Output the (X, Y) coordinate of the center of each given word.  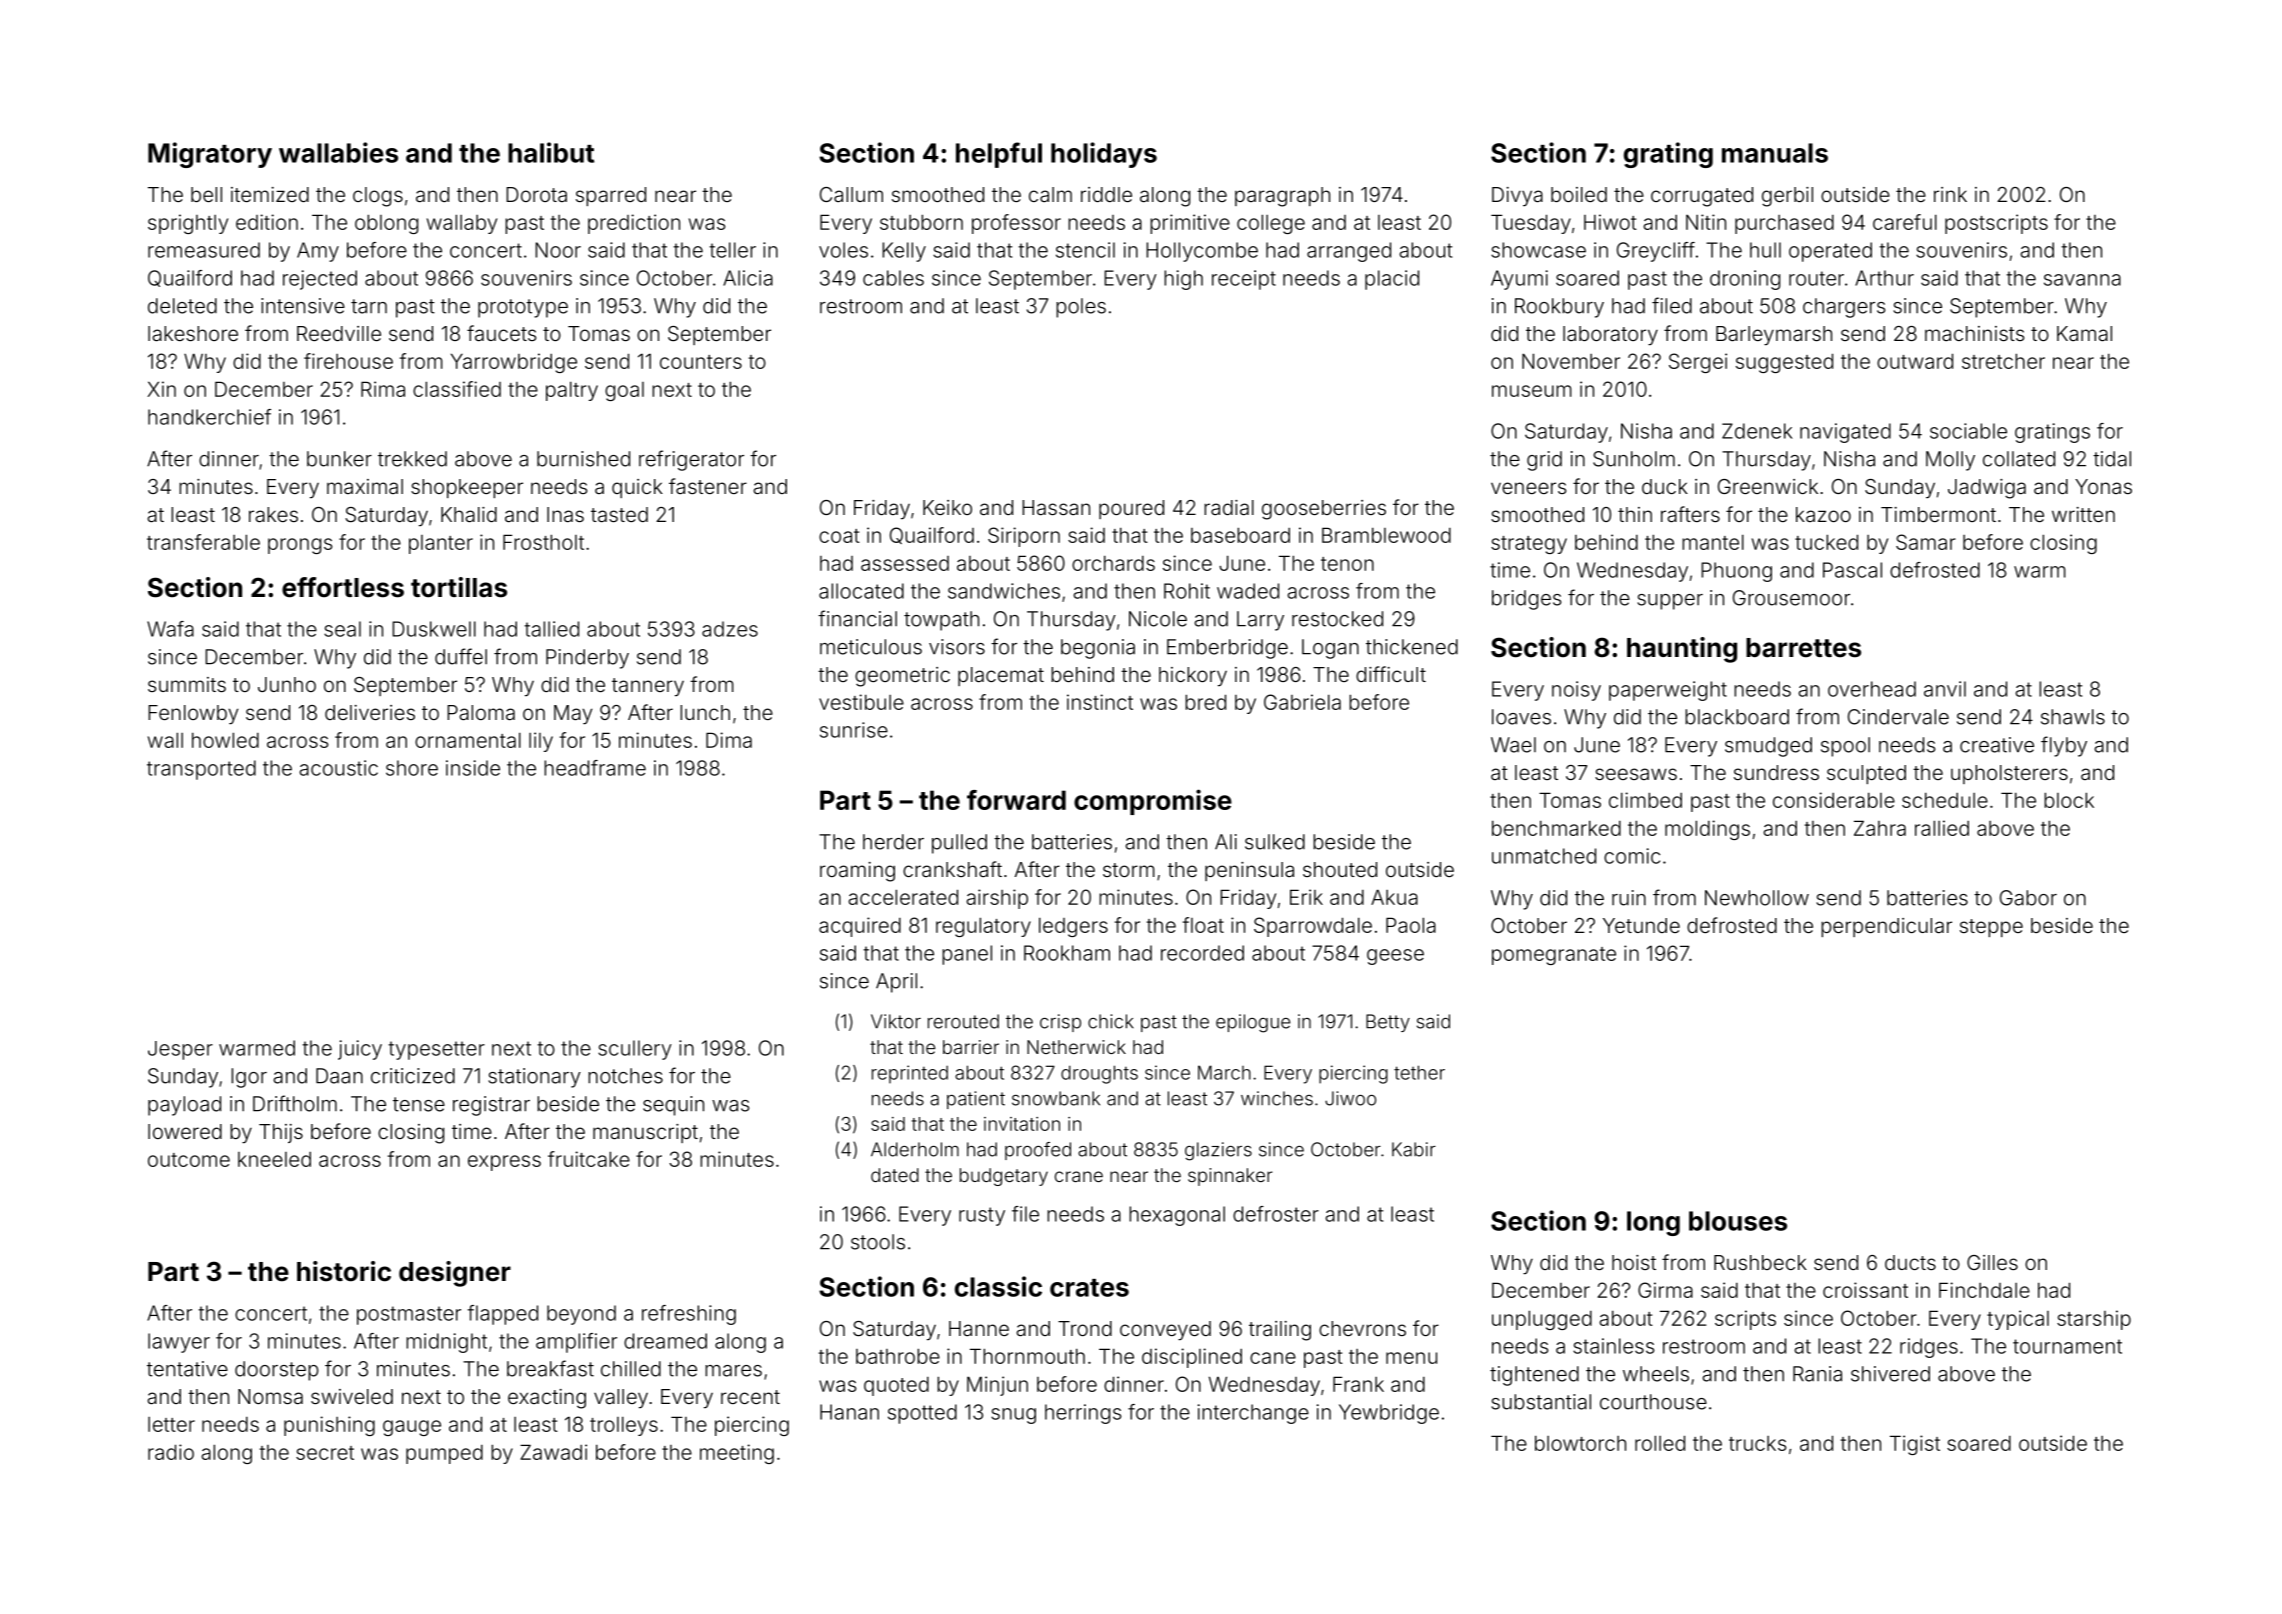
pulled (959, 844)
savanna (2082, 280)
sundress (1776, 772)
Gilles (1992, 1262)
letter (171, 1424)
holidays (1104, 155)
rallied (1942, 828)
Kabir (1414, 1149)
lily (541, 742)
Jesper (180, 1050)
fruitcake (589, 1159)
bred (1205, 702)
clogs (378, 197)
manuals (1775, 153)
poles (1081, 308)
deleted (182, 306)
